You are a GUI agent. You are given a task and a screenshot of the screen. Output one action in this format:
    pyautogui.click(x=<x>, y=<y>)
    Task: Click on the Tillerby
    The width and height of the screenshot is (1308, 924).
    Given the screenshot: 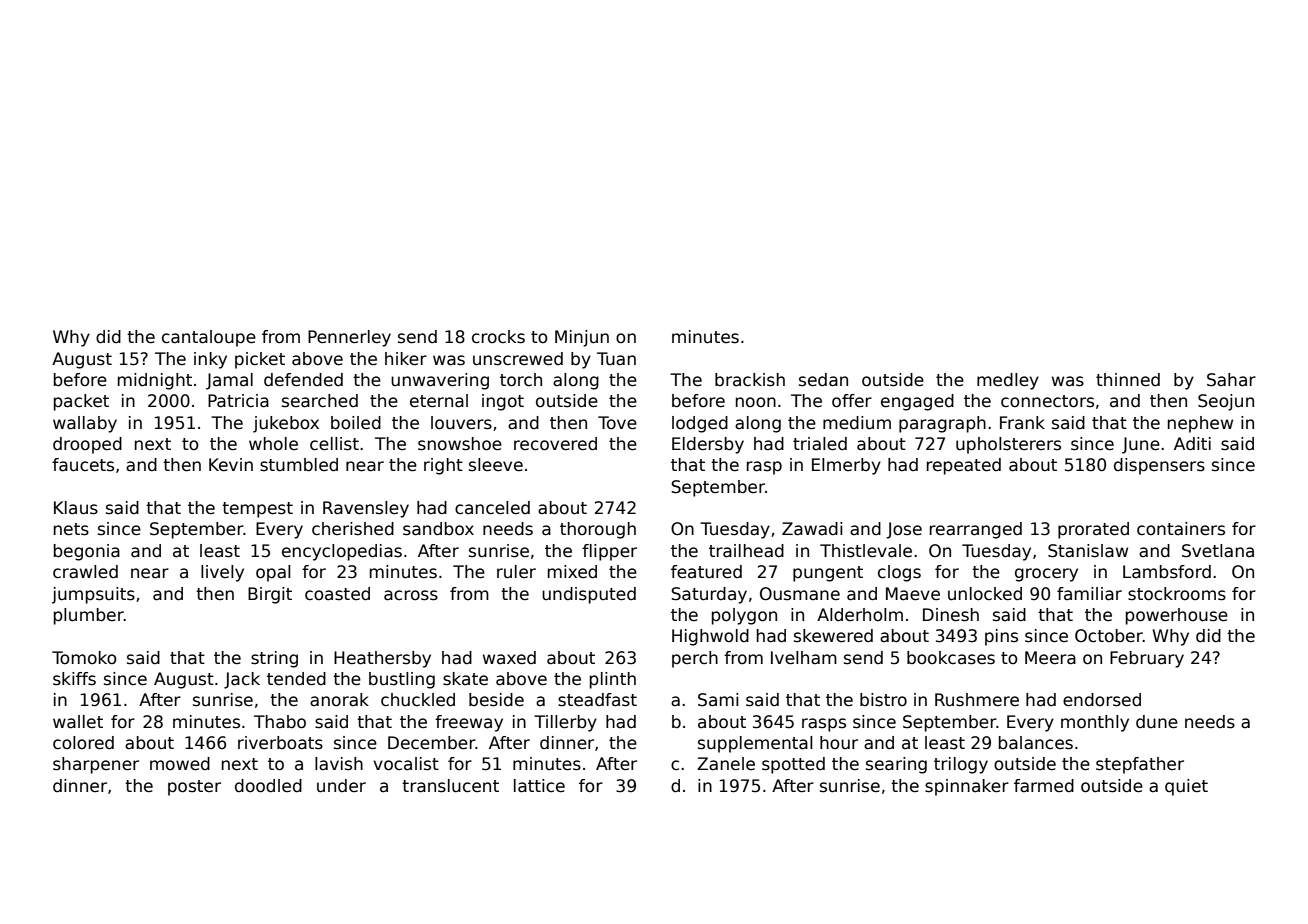 What is the action you would take?
    pyautogui.click(x=565, y=723)
